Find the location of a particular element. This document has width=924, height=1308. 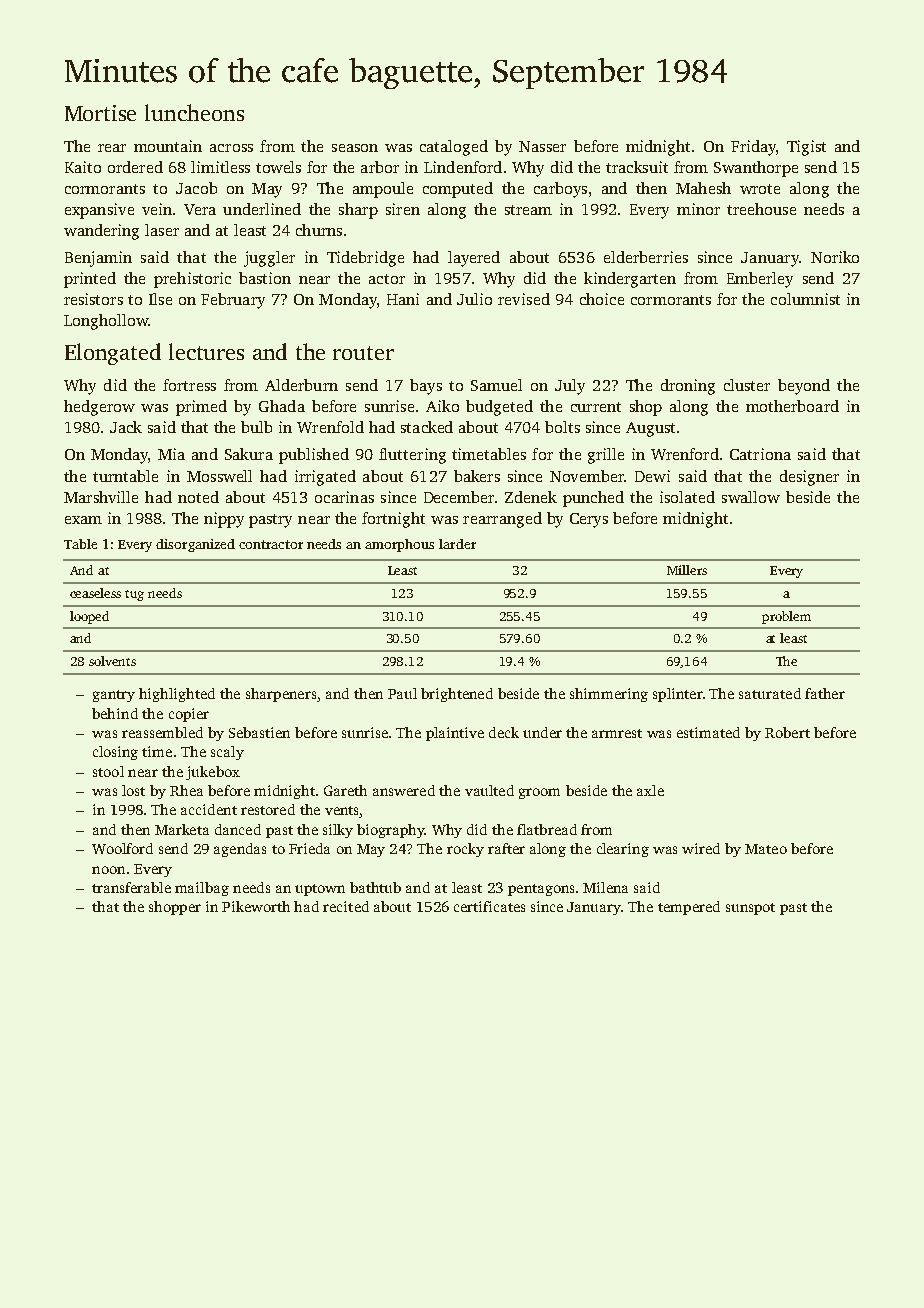

Benjamin is located at coordinates (98, 259).
